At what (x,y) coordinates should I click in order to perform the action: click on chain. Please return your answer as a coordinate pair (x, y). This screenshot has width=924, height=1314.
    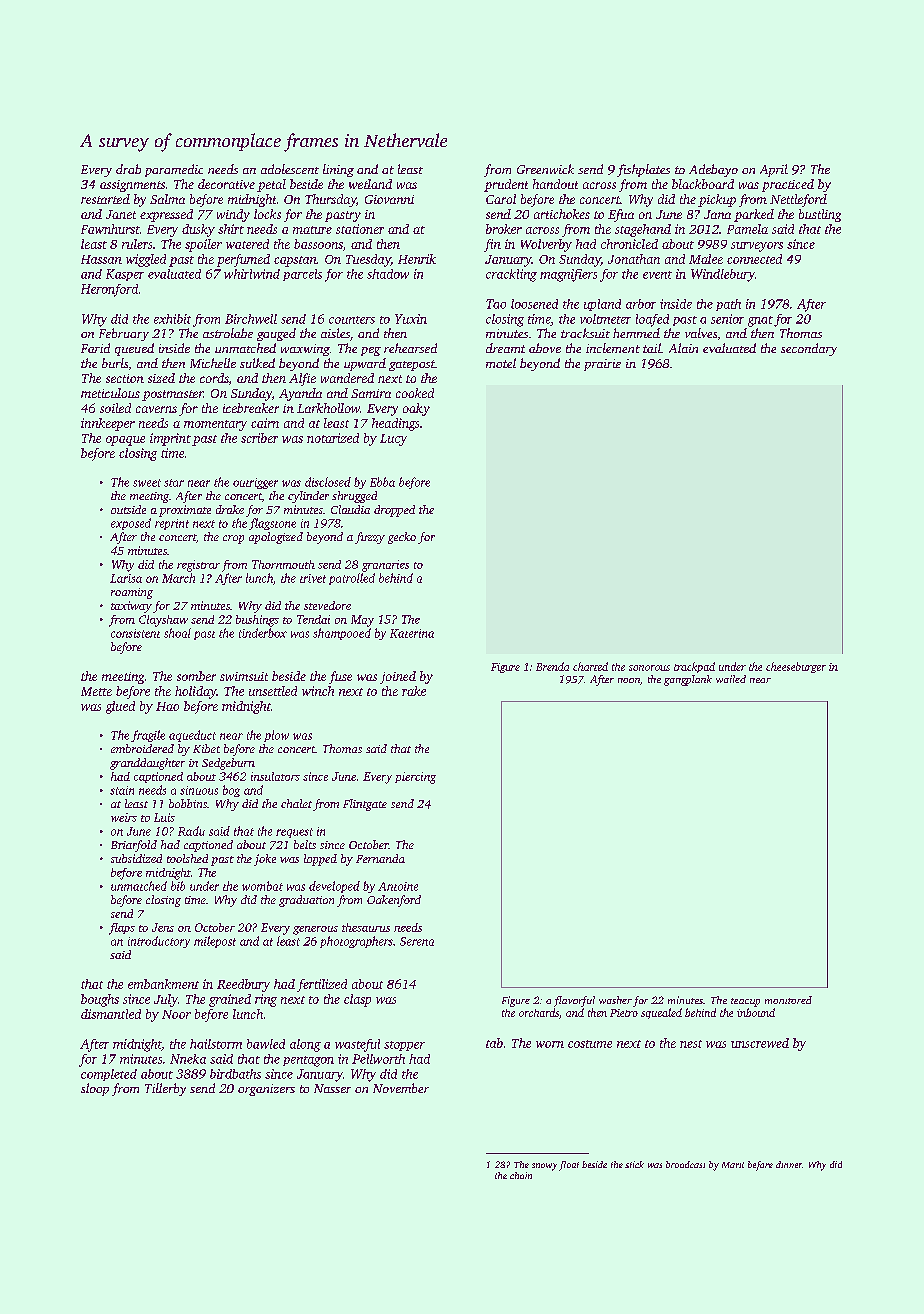
    Looking at the image, I should click on (521, 1175).
